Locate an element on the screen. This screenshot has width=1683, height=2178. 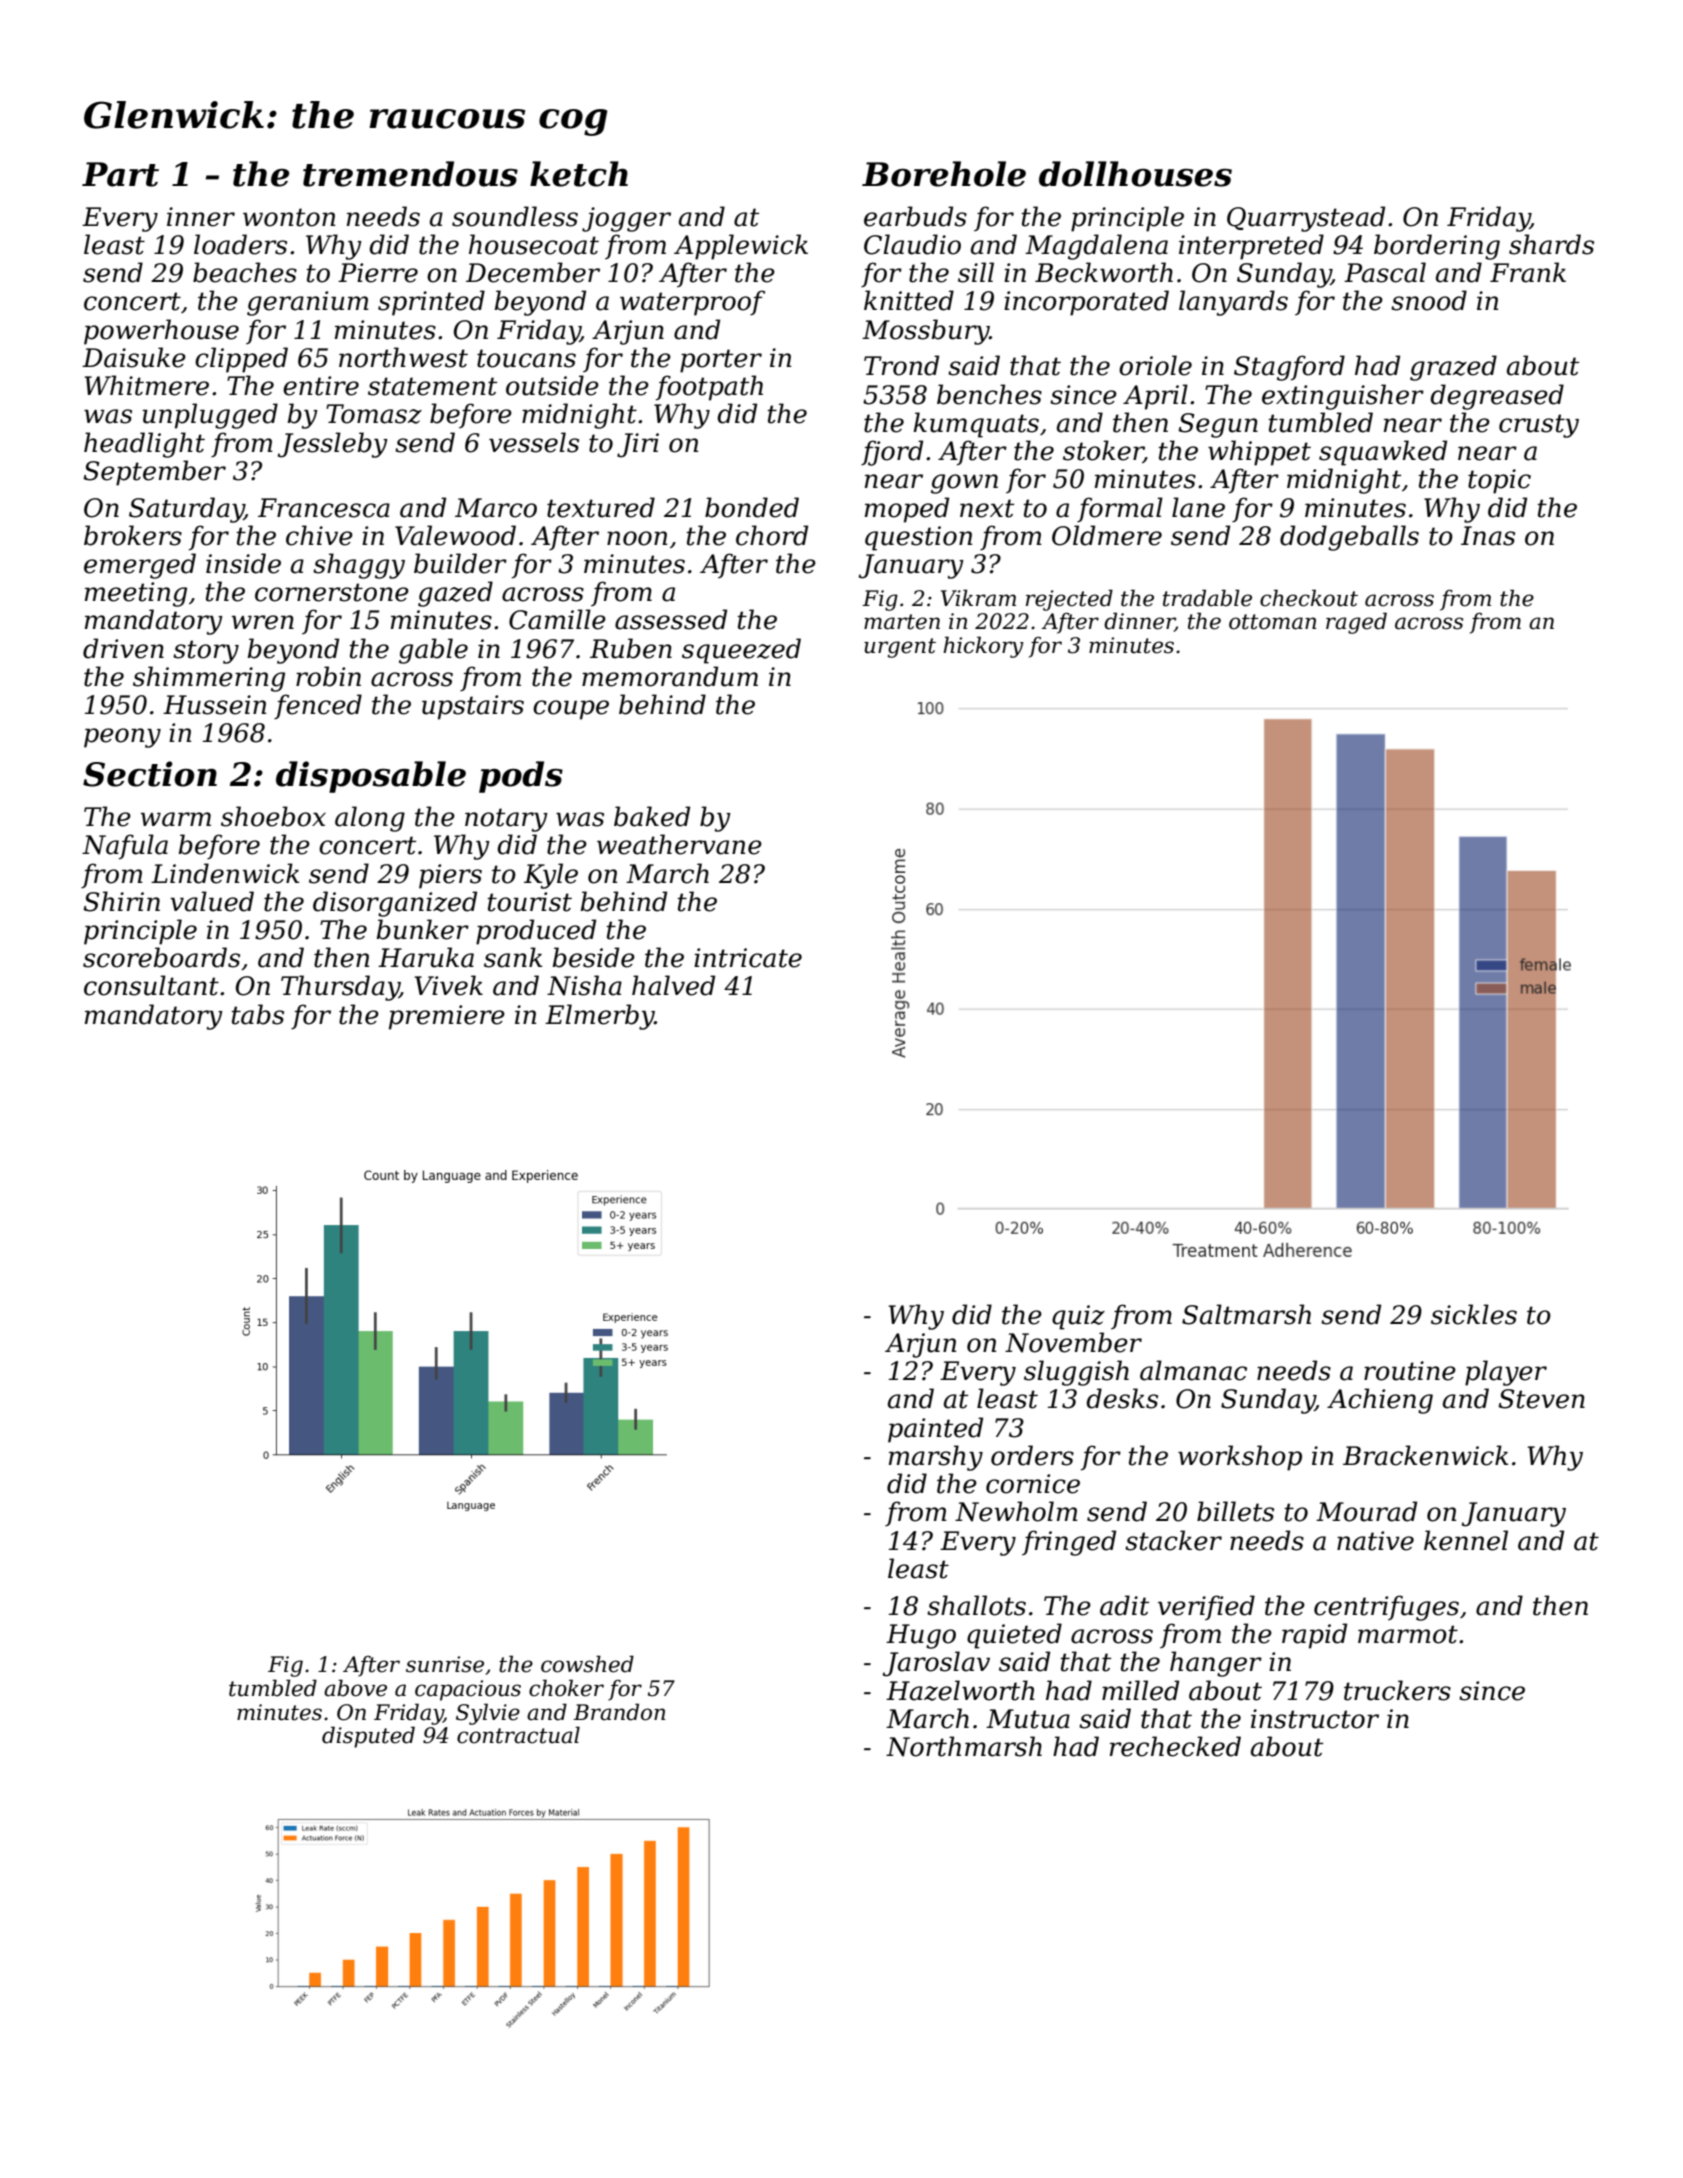
urgent is located at coordinates (900, 648).
